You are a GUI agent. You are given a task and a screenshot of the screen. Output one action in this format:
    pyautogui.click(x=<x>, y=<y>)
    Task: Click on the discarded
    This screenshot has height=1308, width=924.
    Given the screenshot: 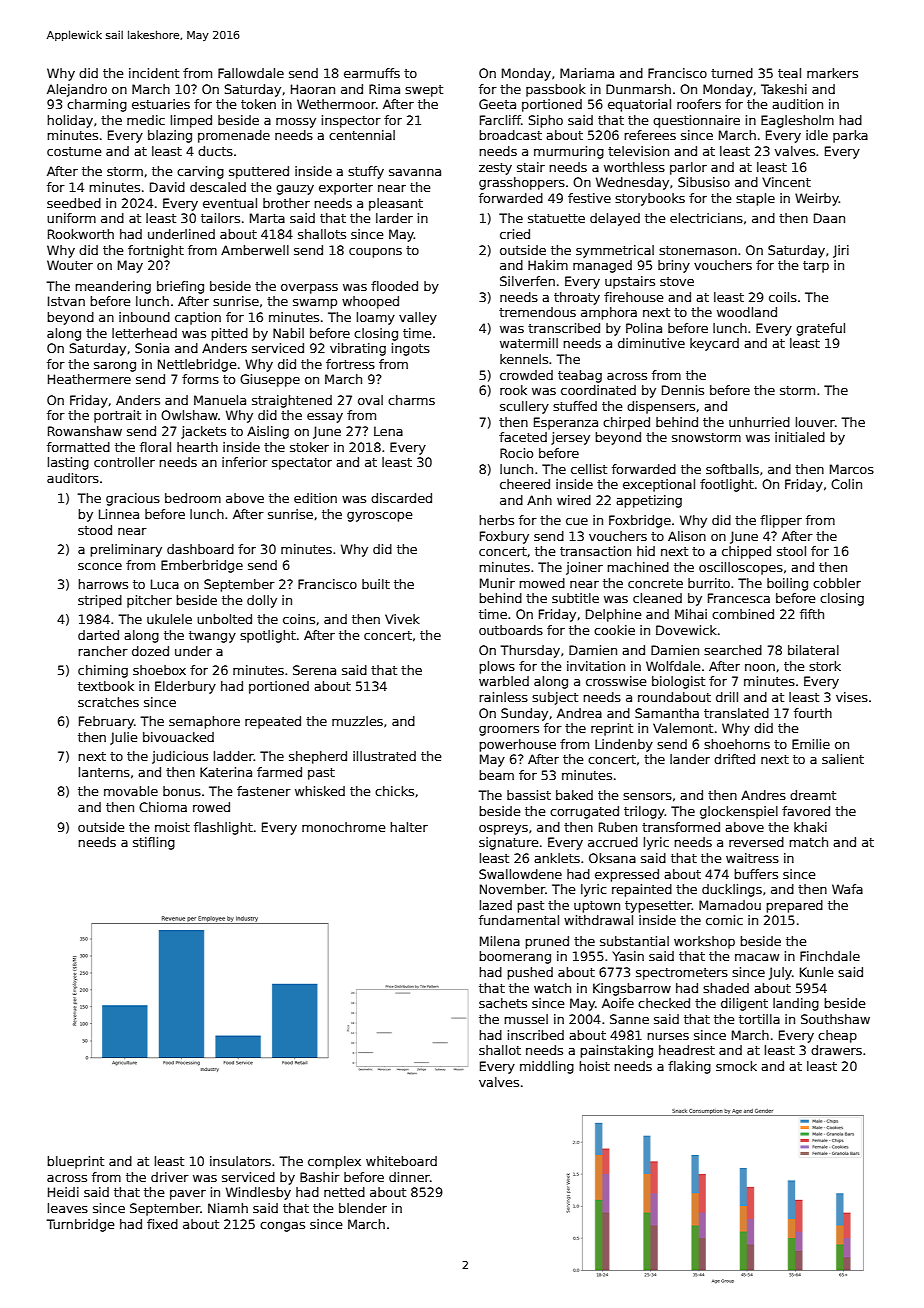 What is the action you would take?
    pyautogui.click(x=401, y=498)
